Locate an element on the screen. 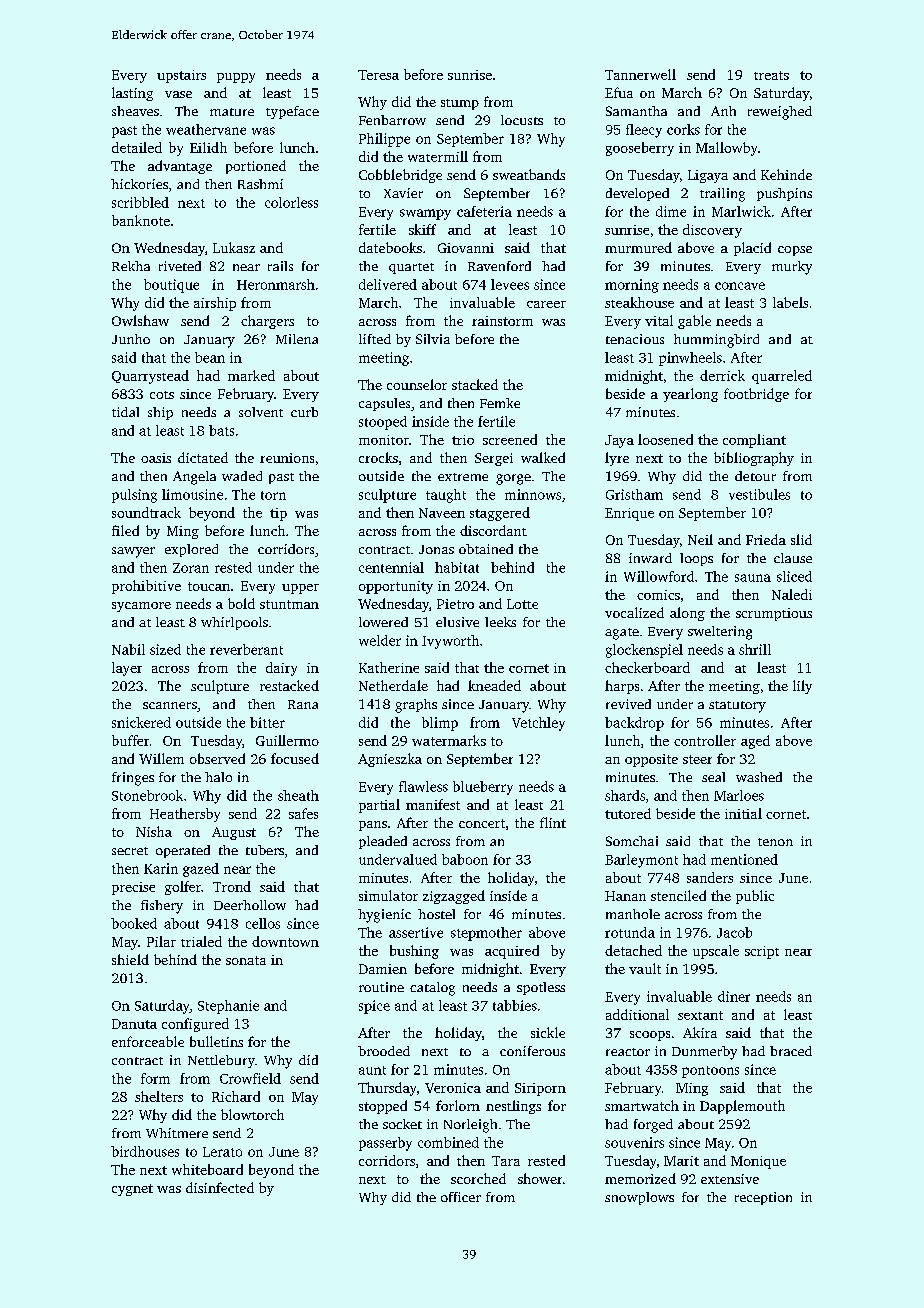 This screenshot has width=924, height=1308. detailed is located at coordinates (137, 147).
